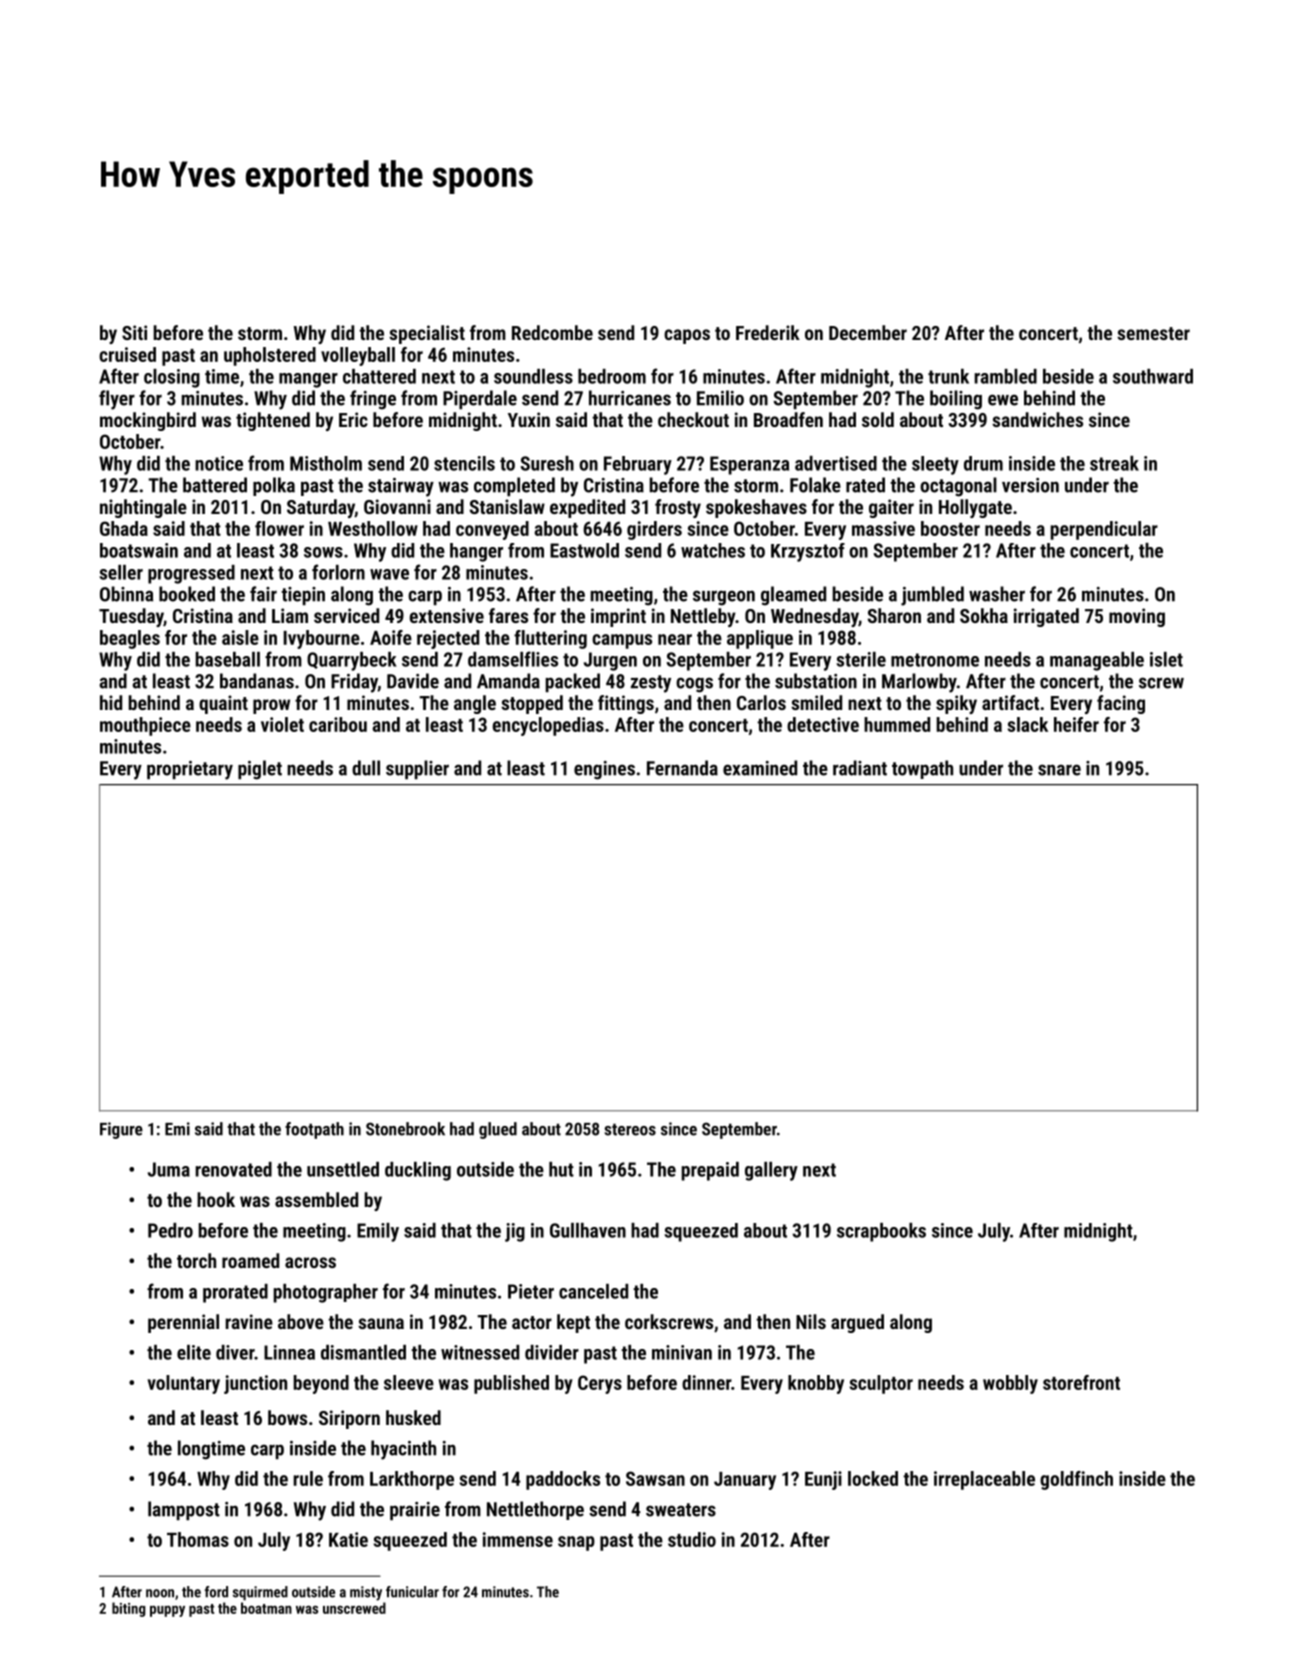 The height and width of the page is (1679, 1297). Describe the element at coordinates (771, 1171) in the page. I see `gallery` at that location.
